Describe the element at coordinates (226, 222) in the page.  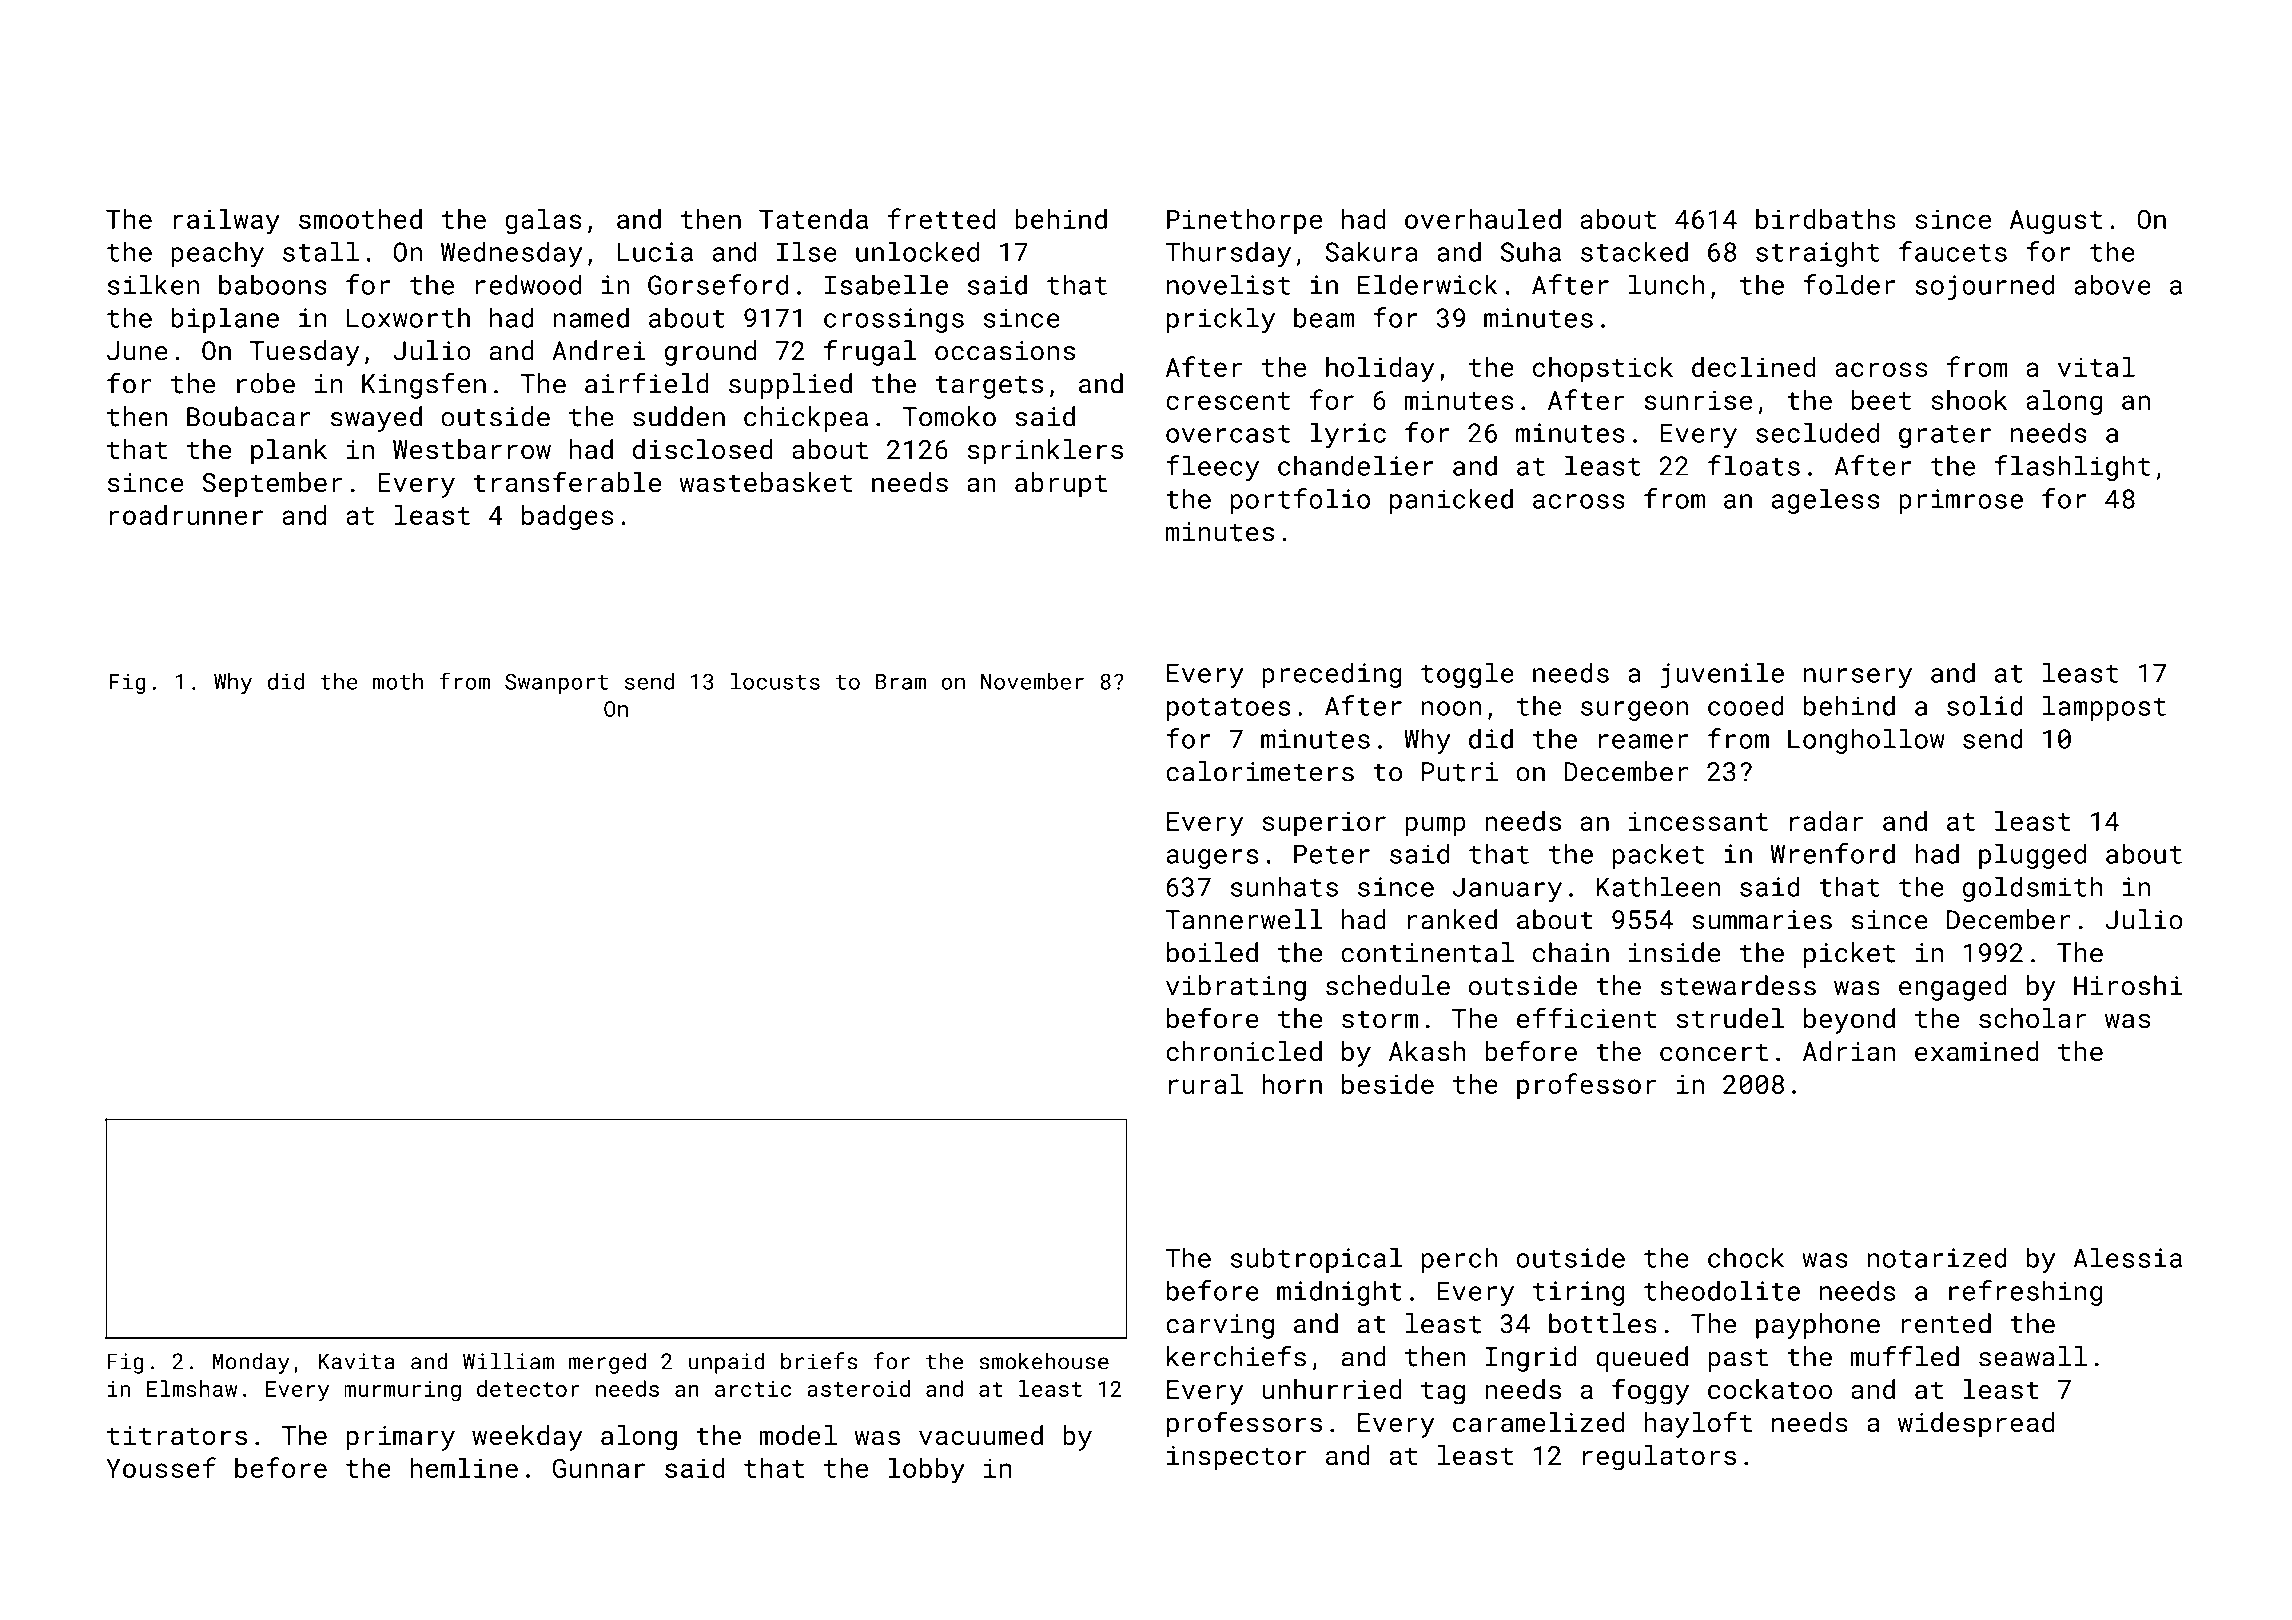
I see `railway` at that location.
